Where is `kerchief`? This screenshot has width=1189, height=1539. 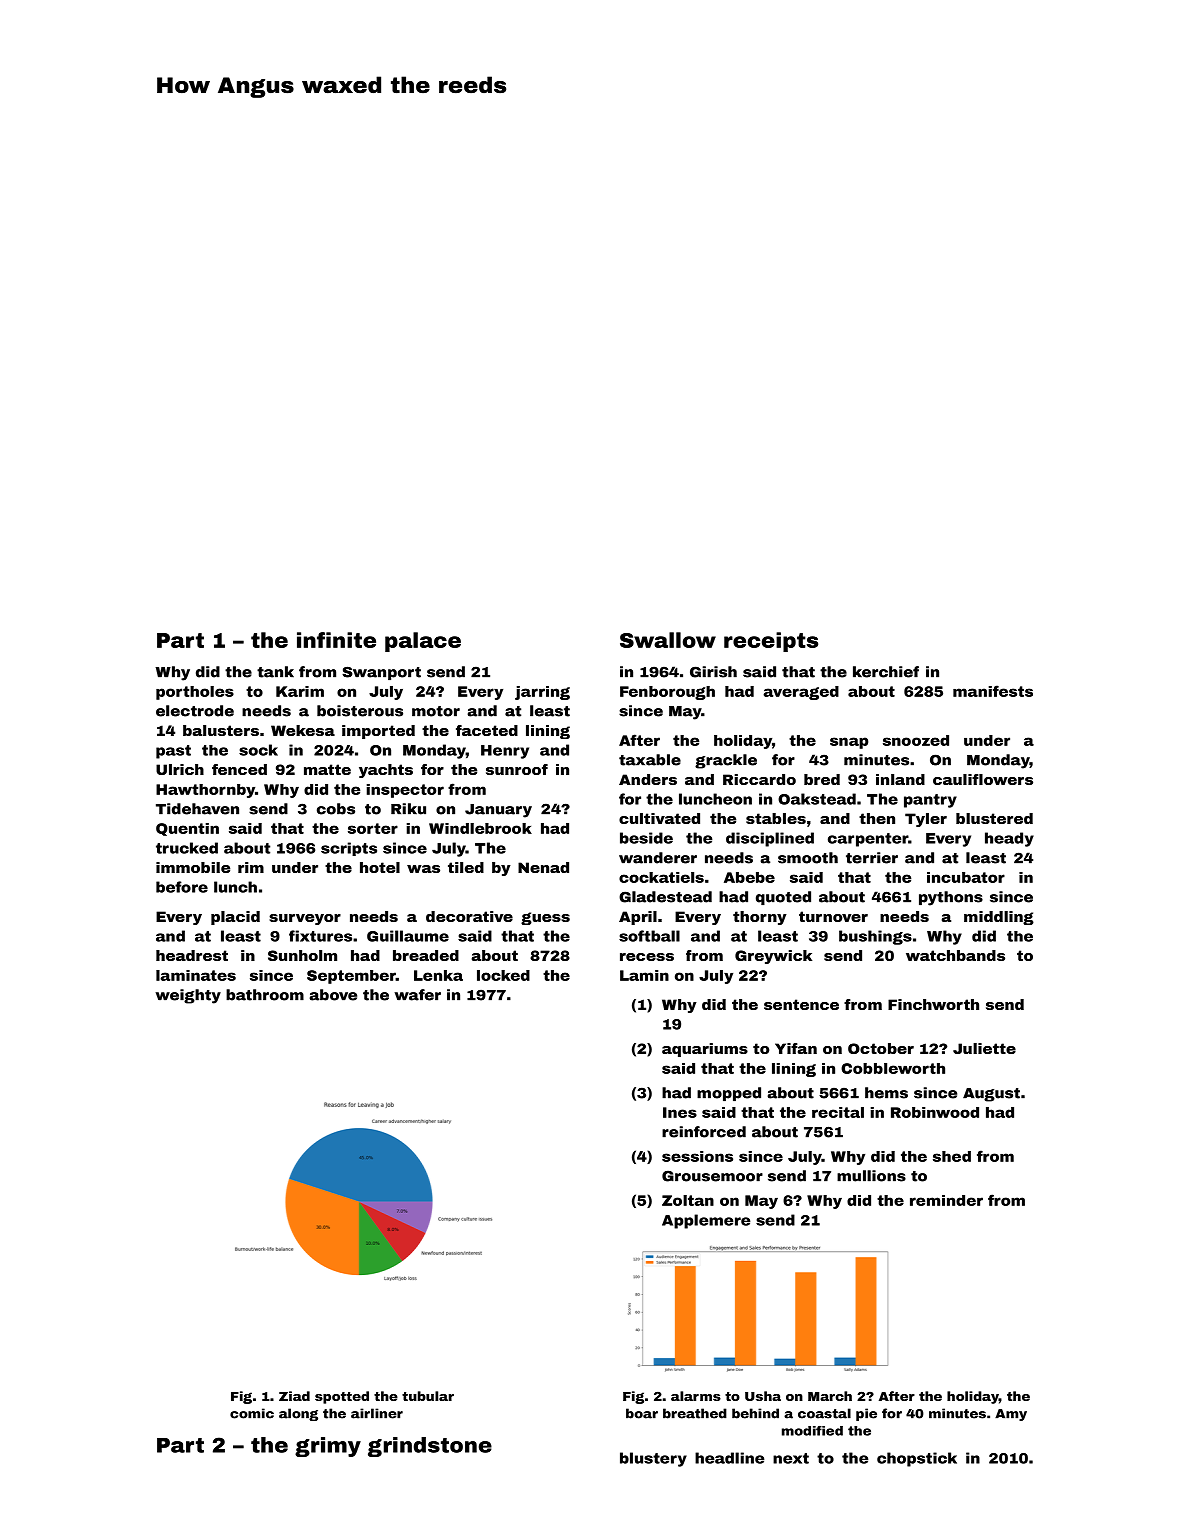
kerchief is located at coordinates (886, 672).
